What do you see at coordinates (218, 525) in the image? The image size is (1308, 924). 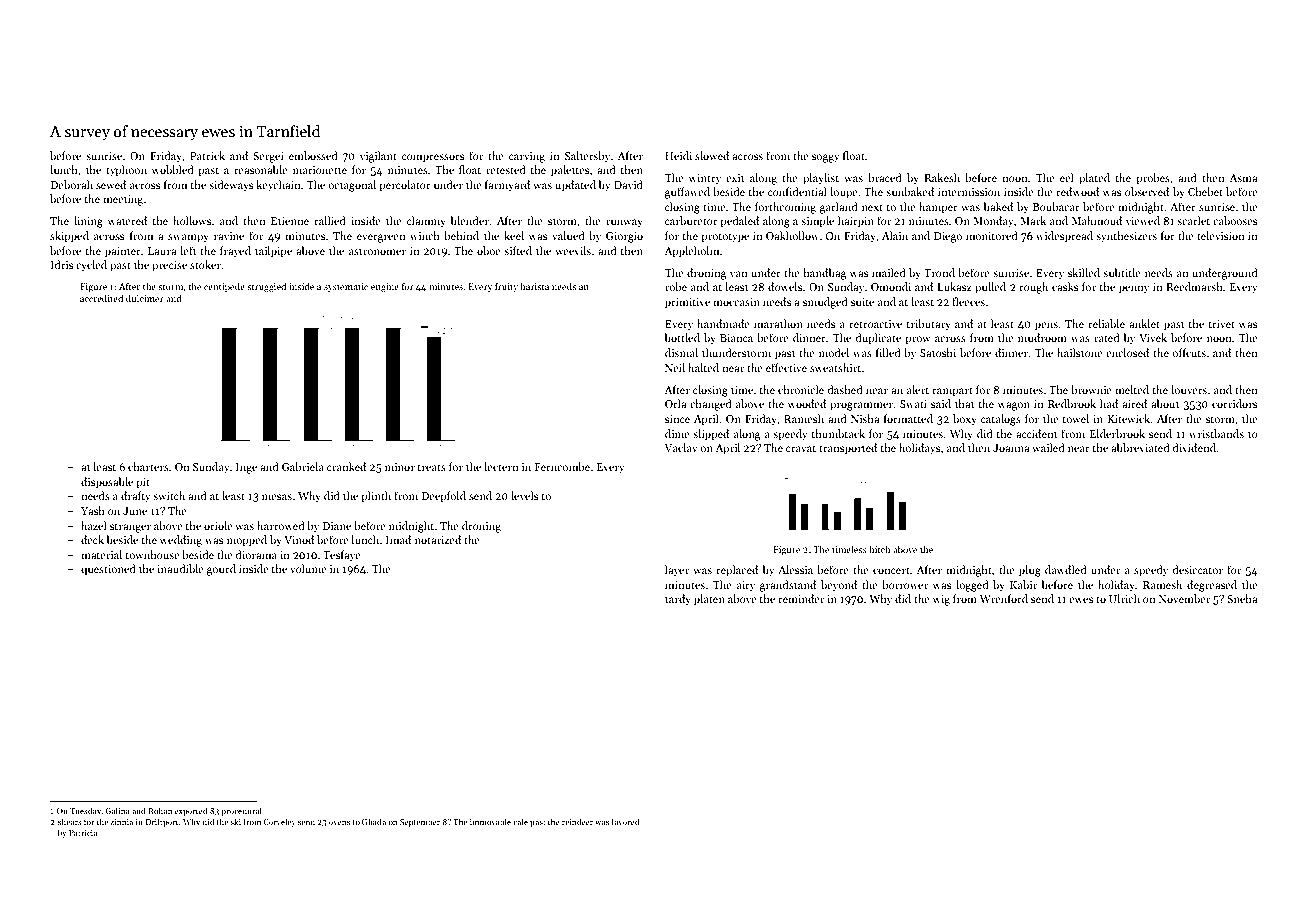 I see `oriole` at bounding box center [218, 525].
